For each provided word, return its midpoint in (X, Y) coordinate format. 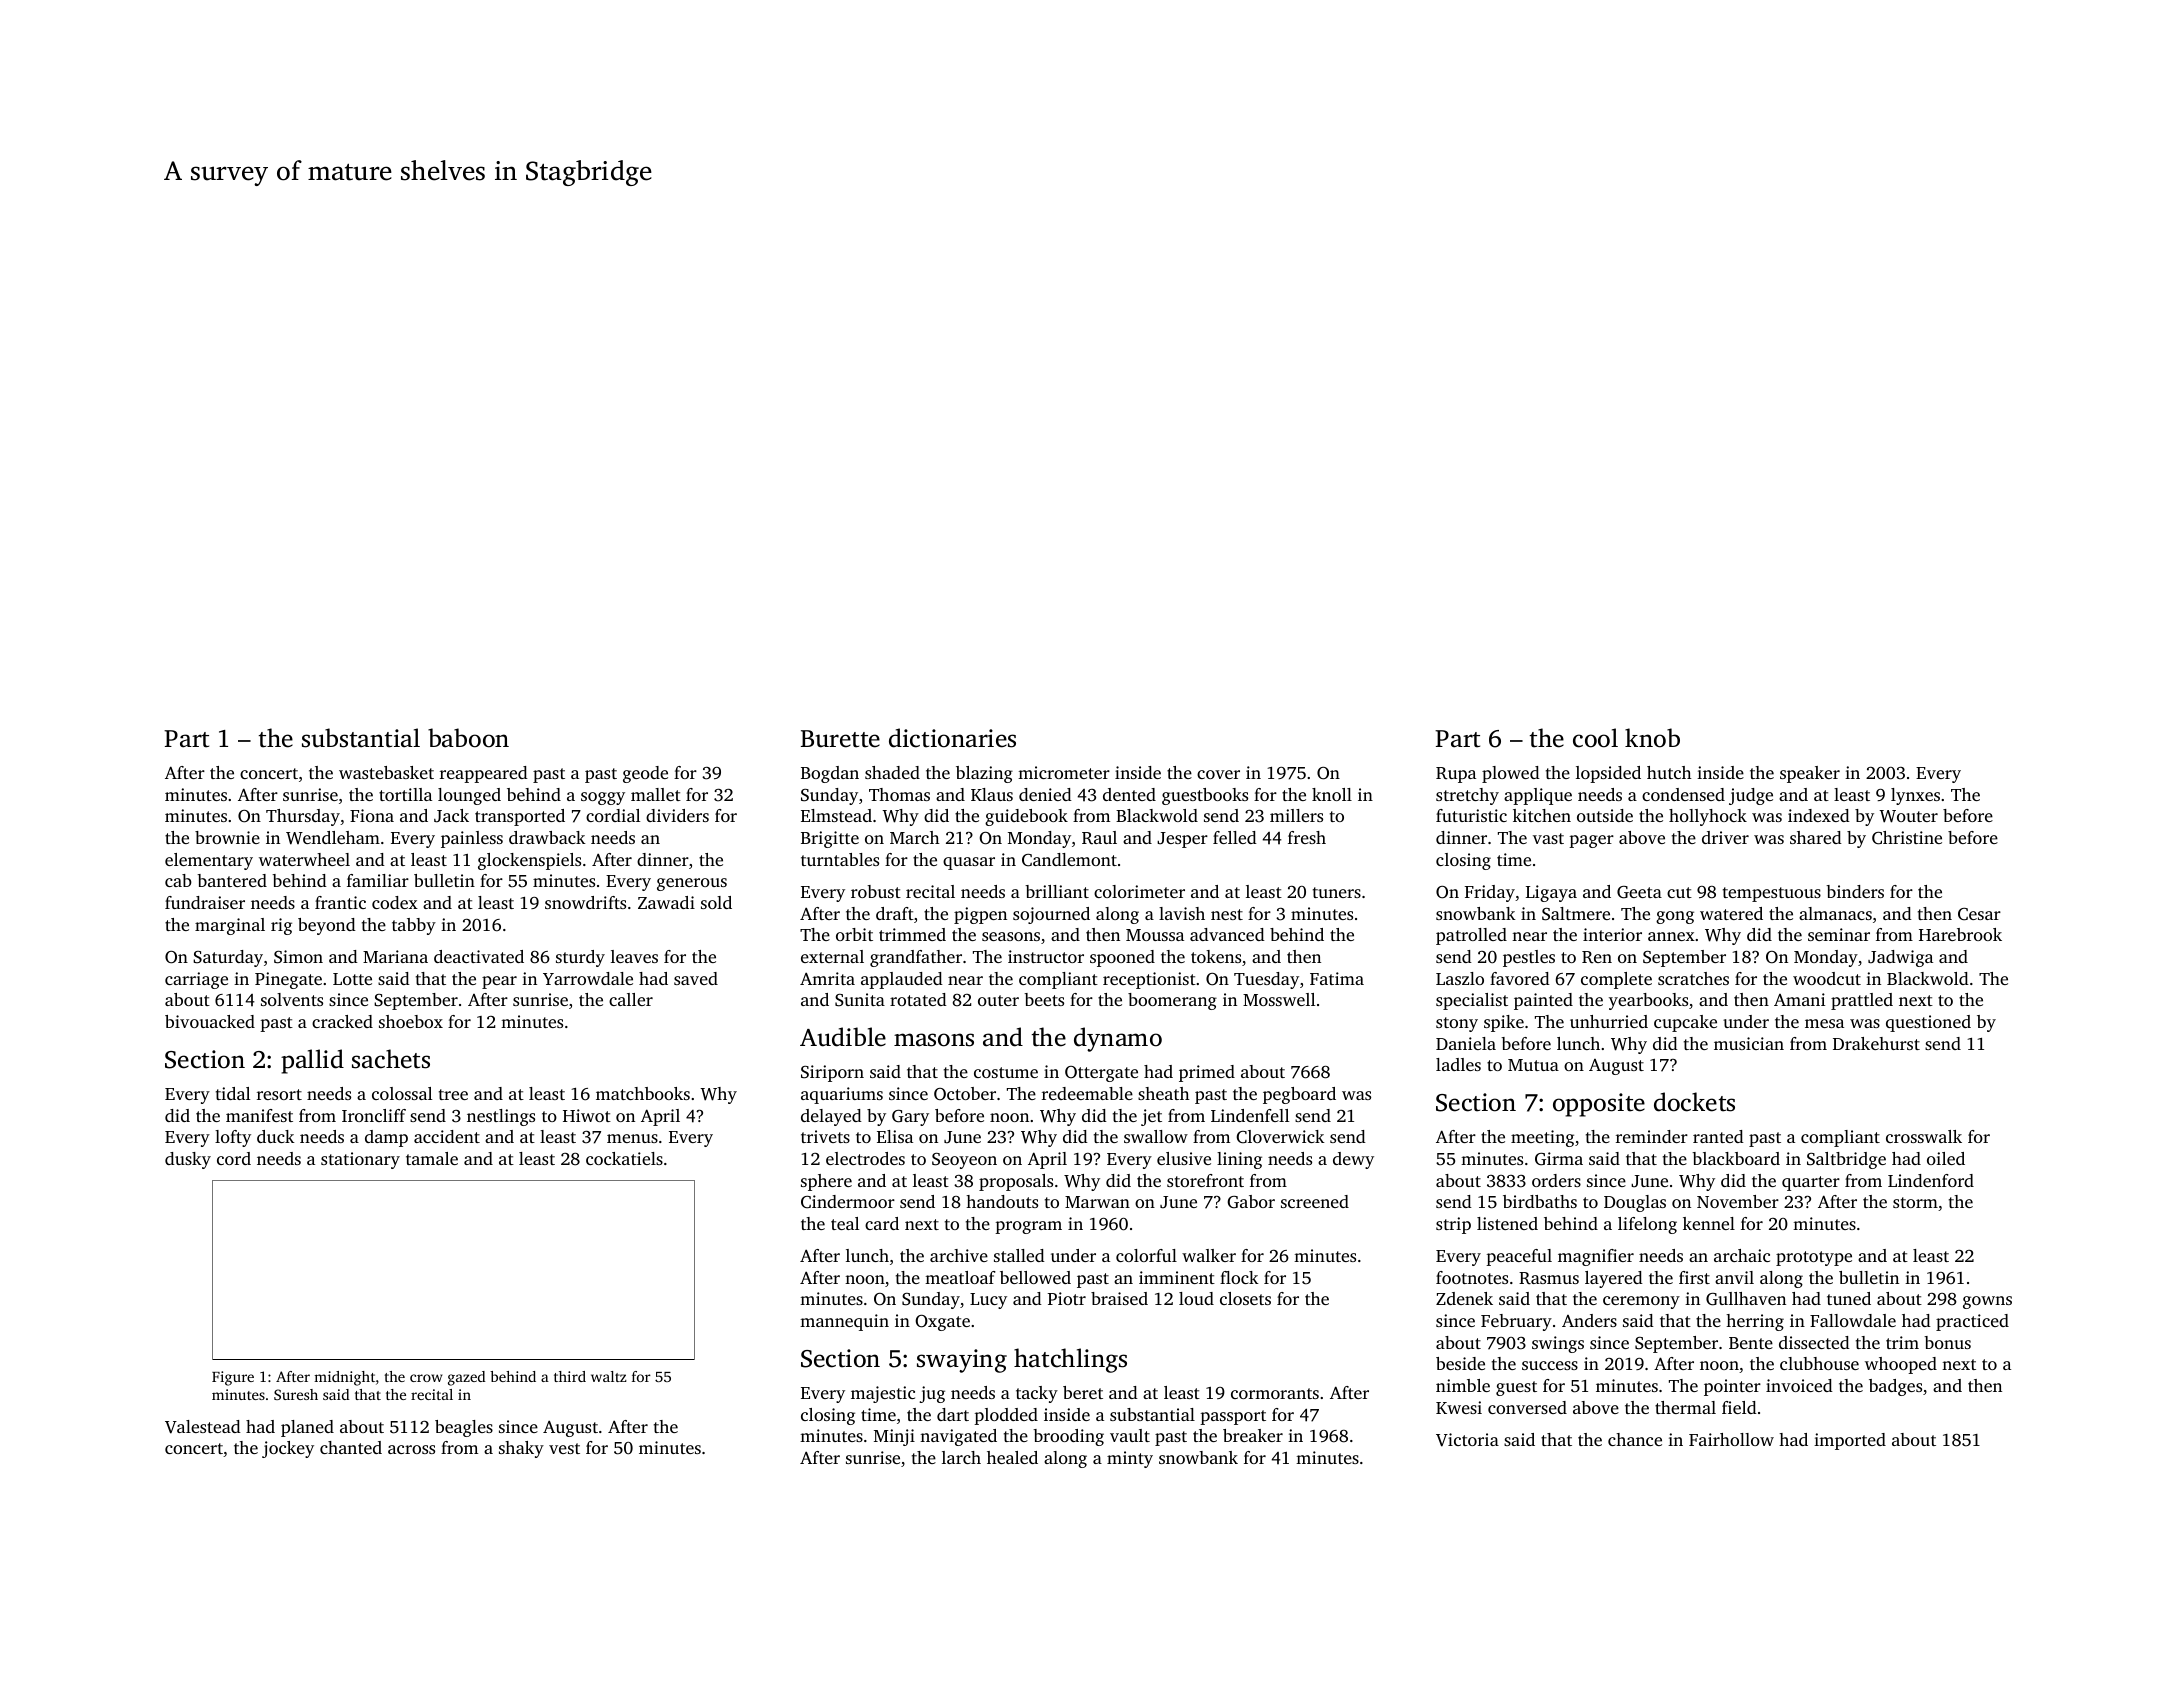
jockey (288, 1449)
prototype (1814, 1258)
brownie (227, 837)
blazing (984, 774)
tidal (233, 1093)
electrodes (865, 1158)
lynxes (1915, 796)
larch (961, 1457)
